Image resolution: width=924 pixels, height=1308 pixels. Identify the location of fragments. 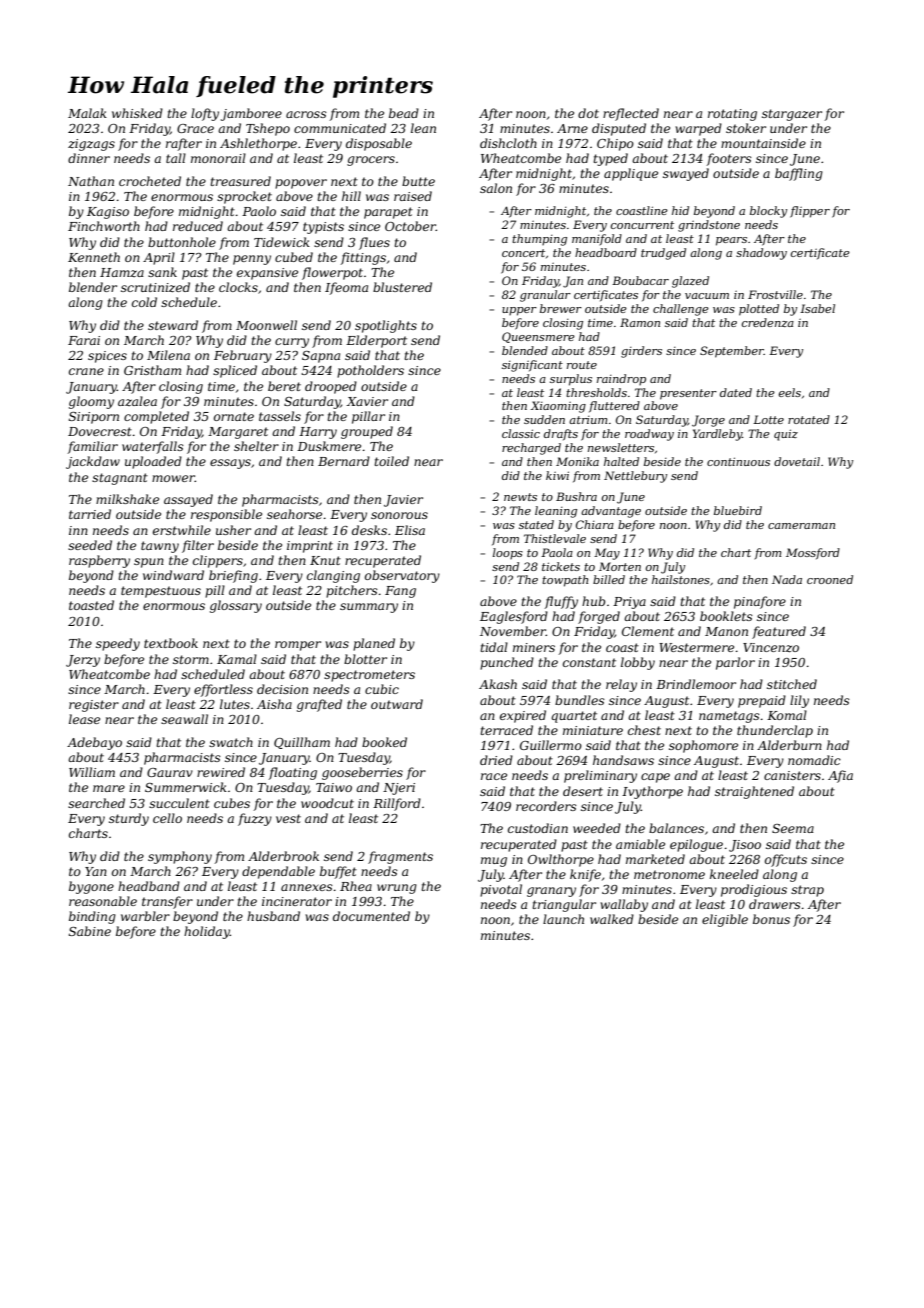
(400, 857).
